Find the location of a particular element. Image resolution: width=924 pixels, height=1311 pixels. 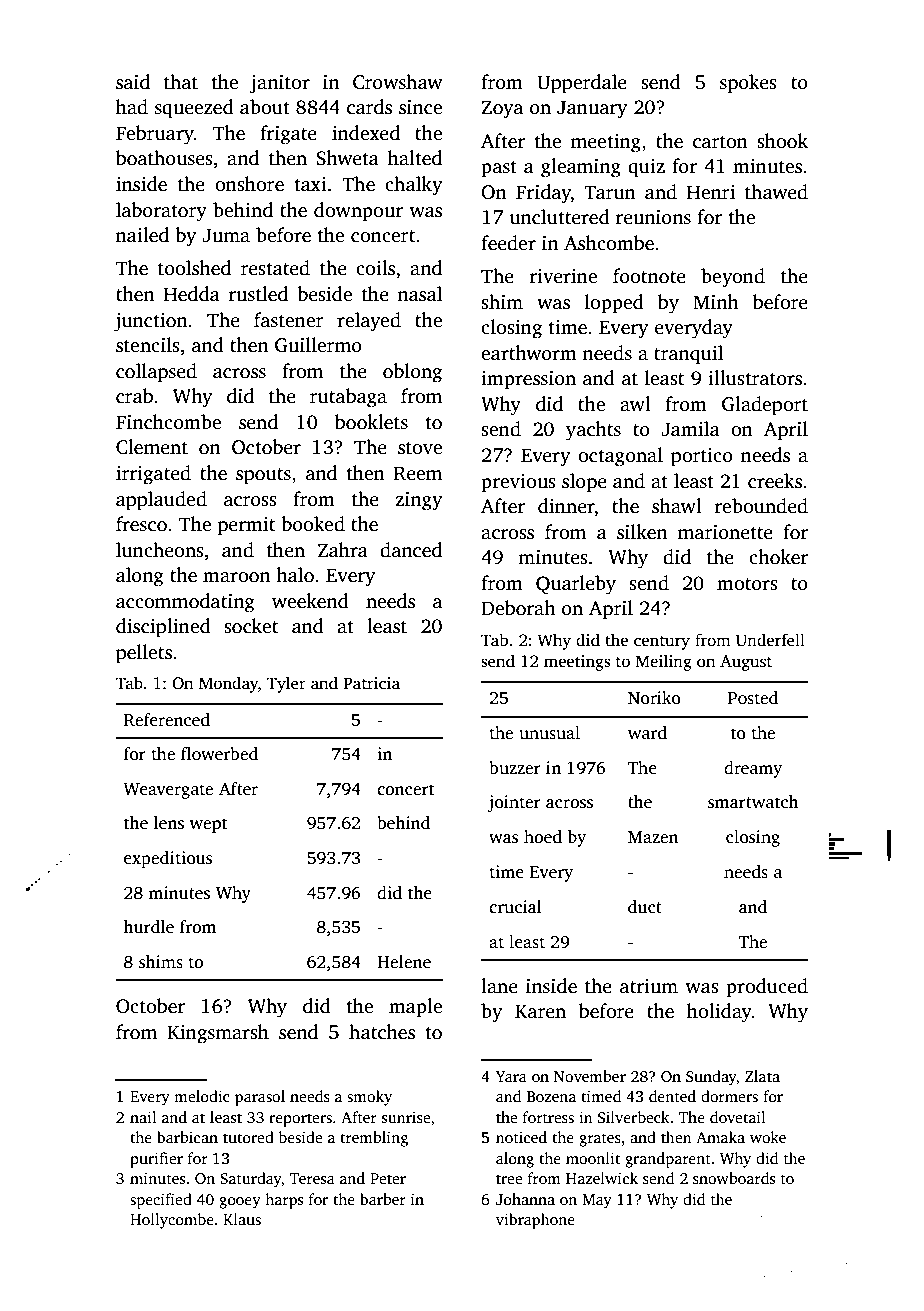

Kingsmarsh is located at coordinates (218, 1034).
